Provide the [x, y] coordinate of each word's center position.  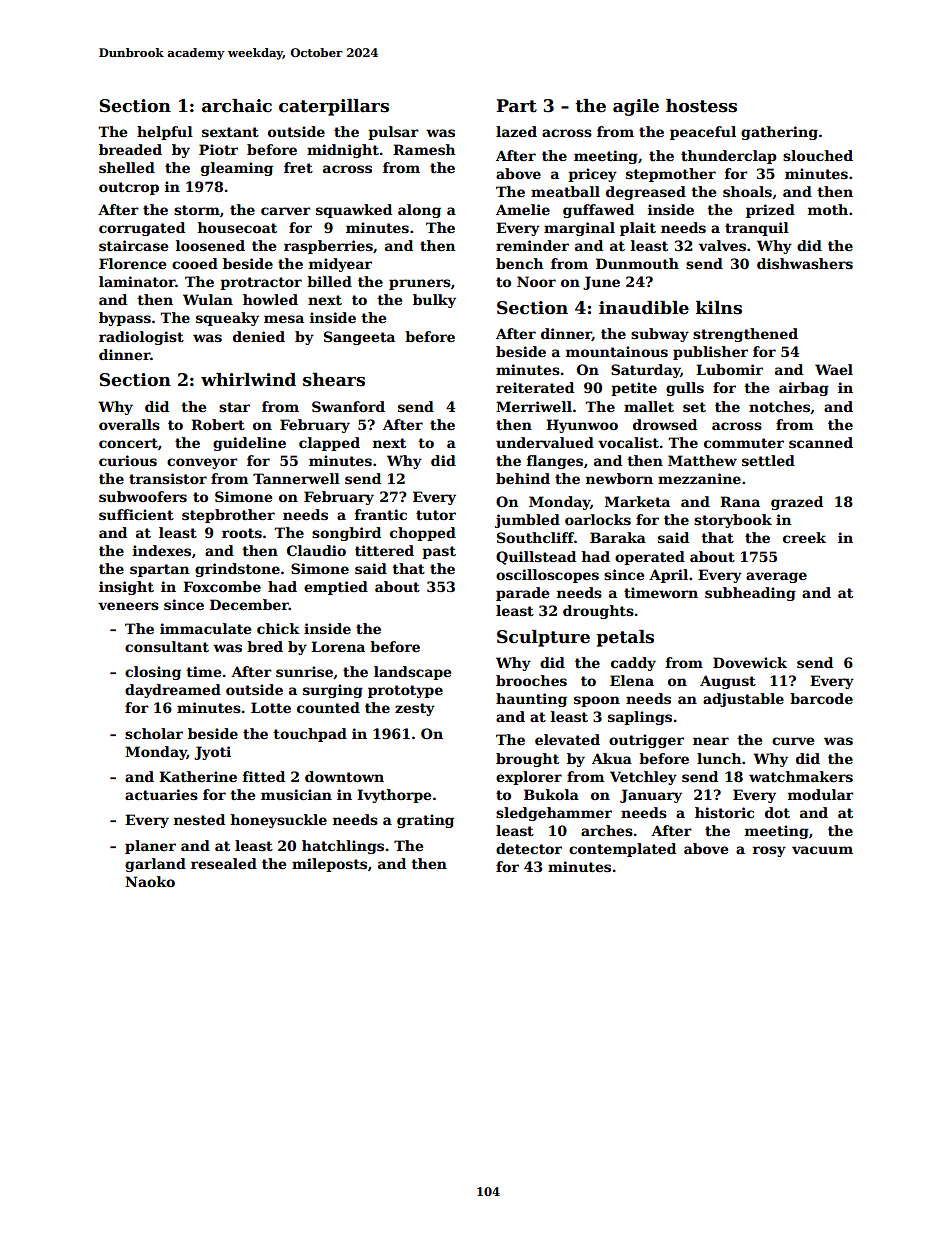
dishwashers [805, 263]
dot [777, 812]
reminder [532, 245]
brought [527, 760]
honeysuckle [279, 821]
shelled [127, 167]
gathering [779, 133]
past [439, 552]
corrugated [142, 229]
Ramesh [424, 149]
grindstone [237, 570]
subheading [750, 594]
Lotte [271, 707]
